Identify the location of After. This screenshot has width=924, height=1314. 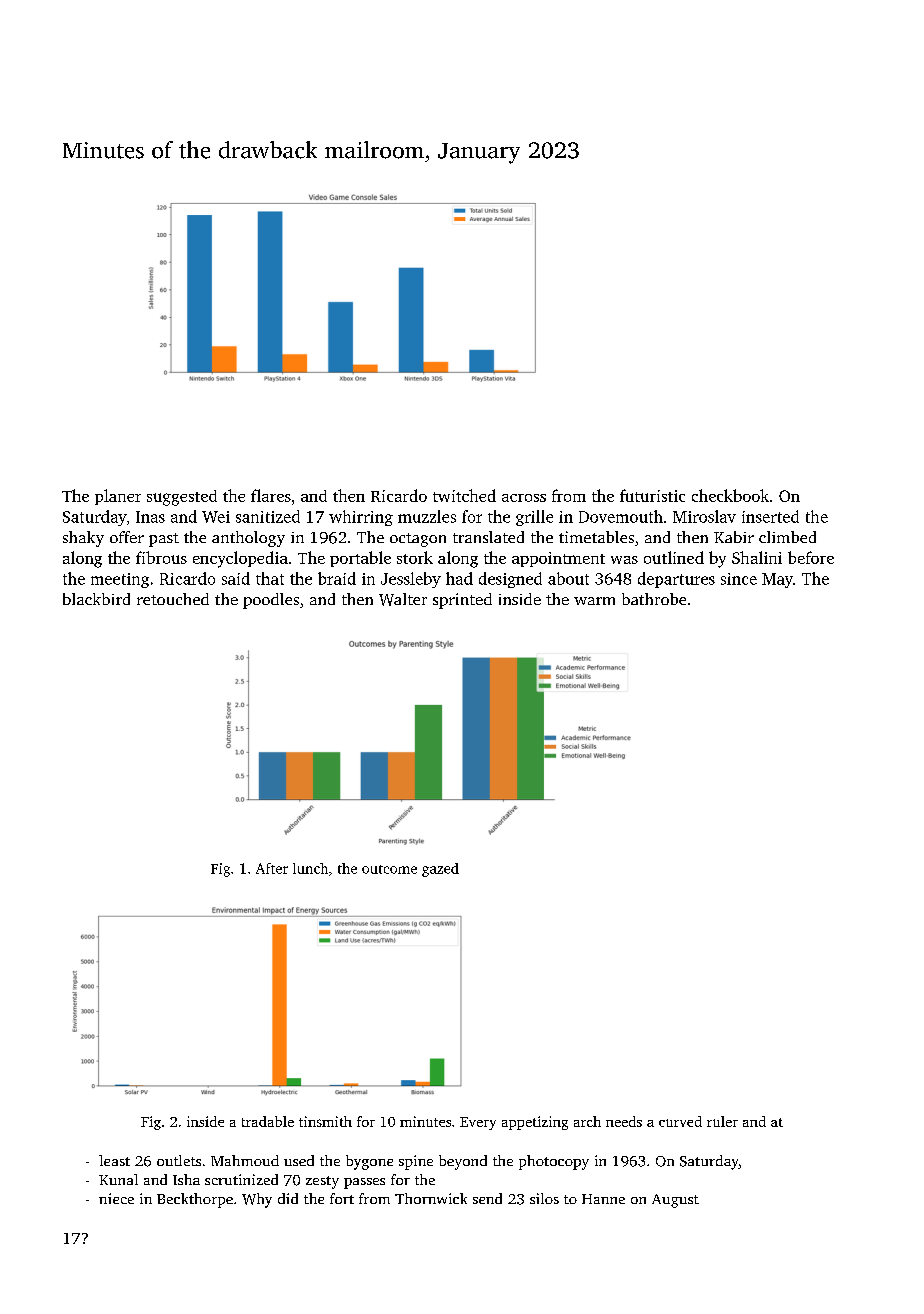
(272, 868).
